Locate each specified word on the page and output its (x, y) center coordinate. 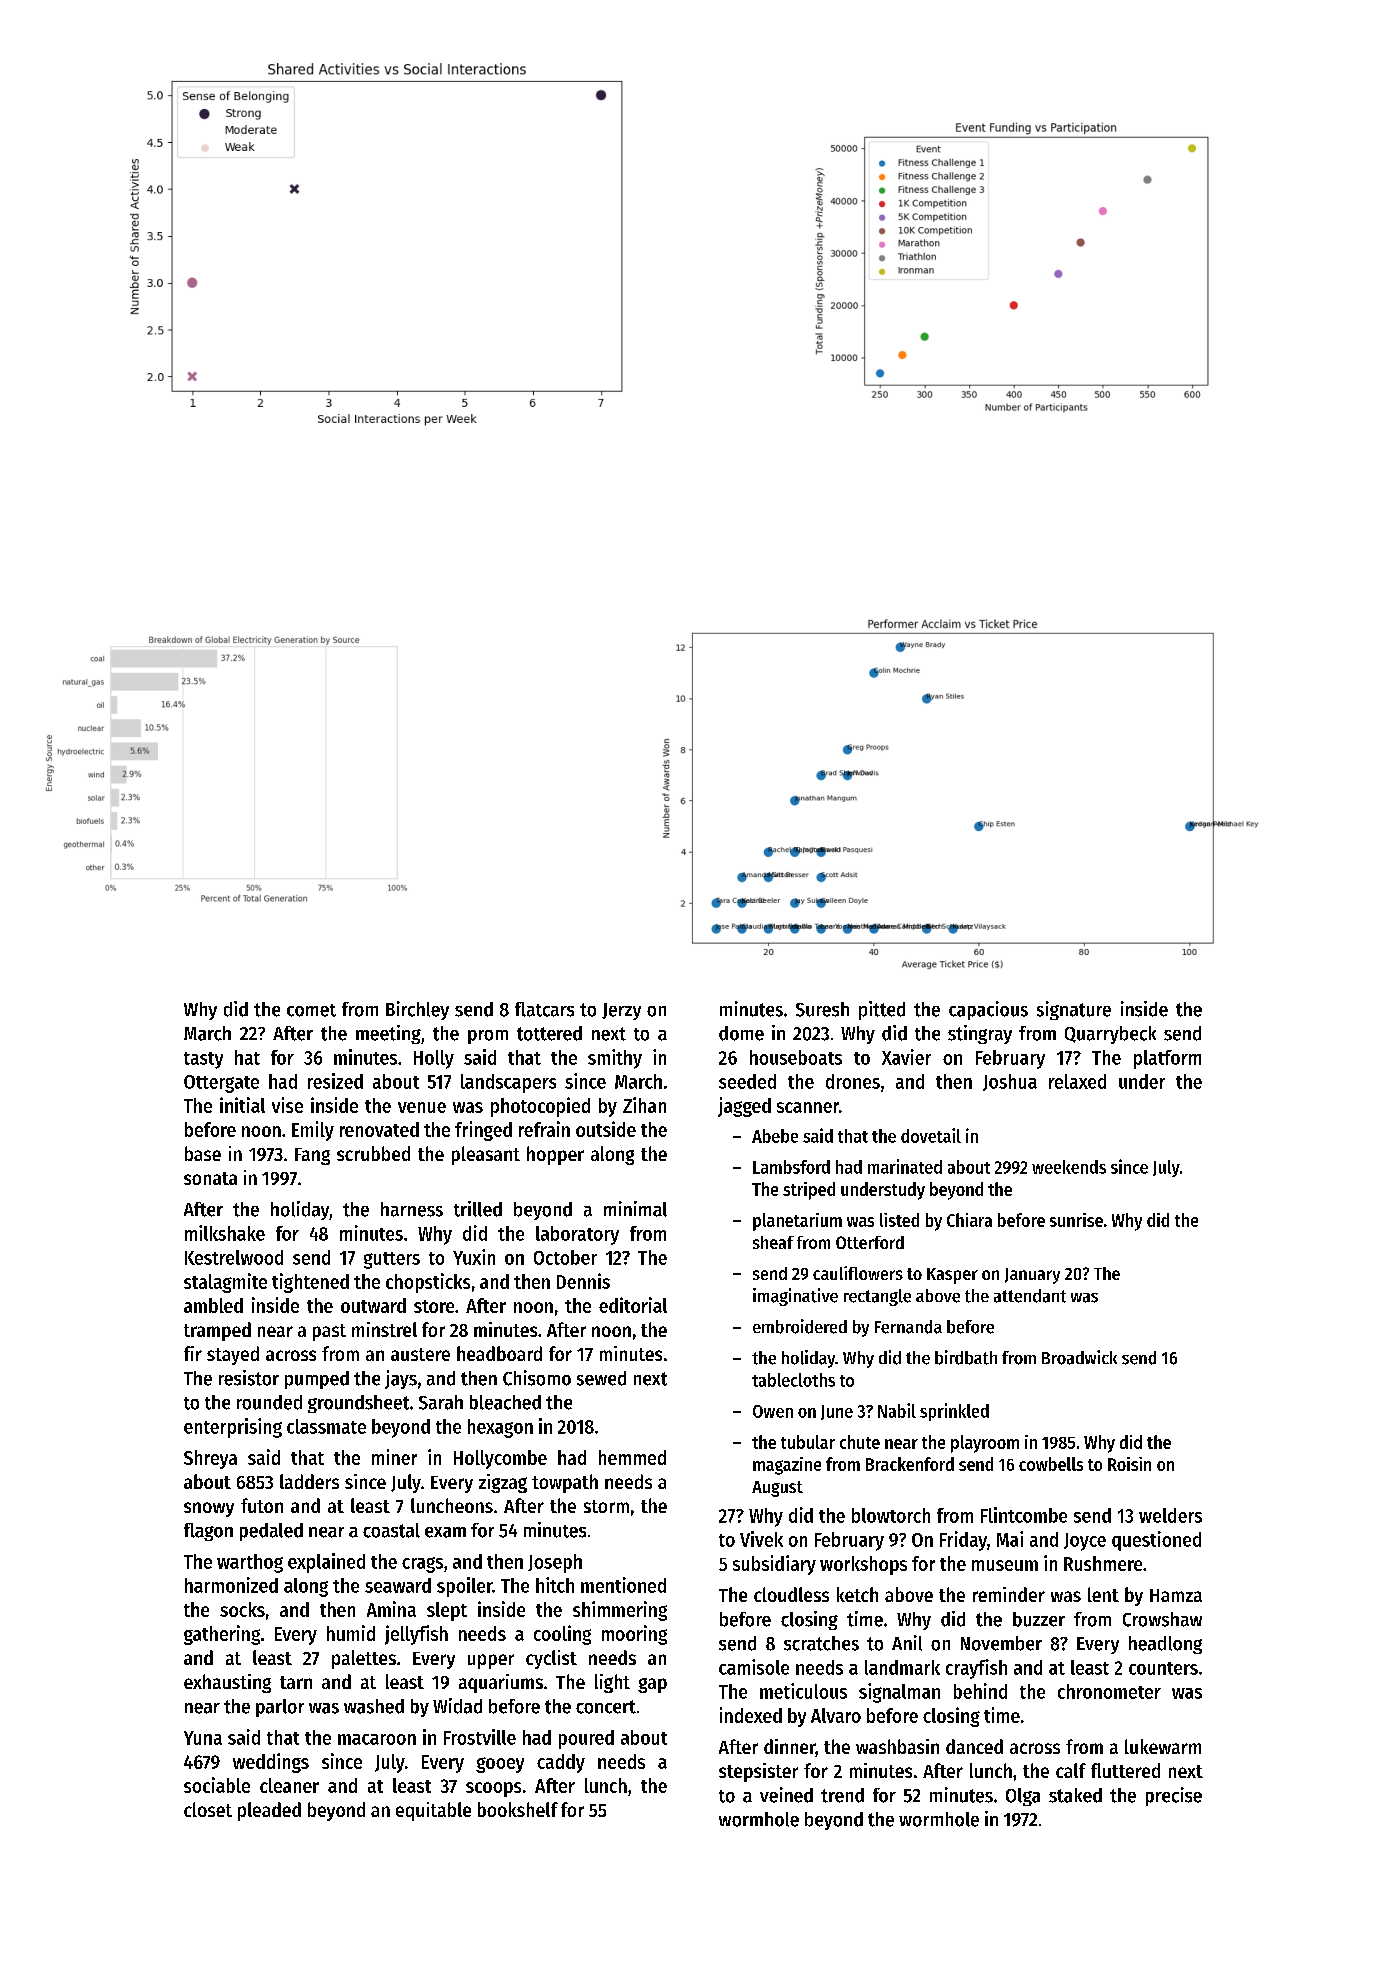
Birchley (417, 1010)
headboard (499, 1353)
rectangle (877, 1297)
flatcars (544, 1009)
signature (1074, 1010)
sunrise (1076, 1220)
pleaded (269, 1811)
